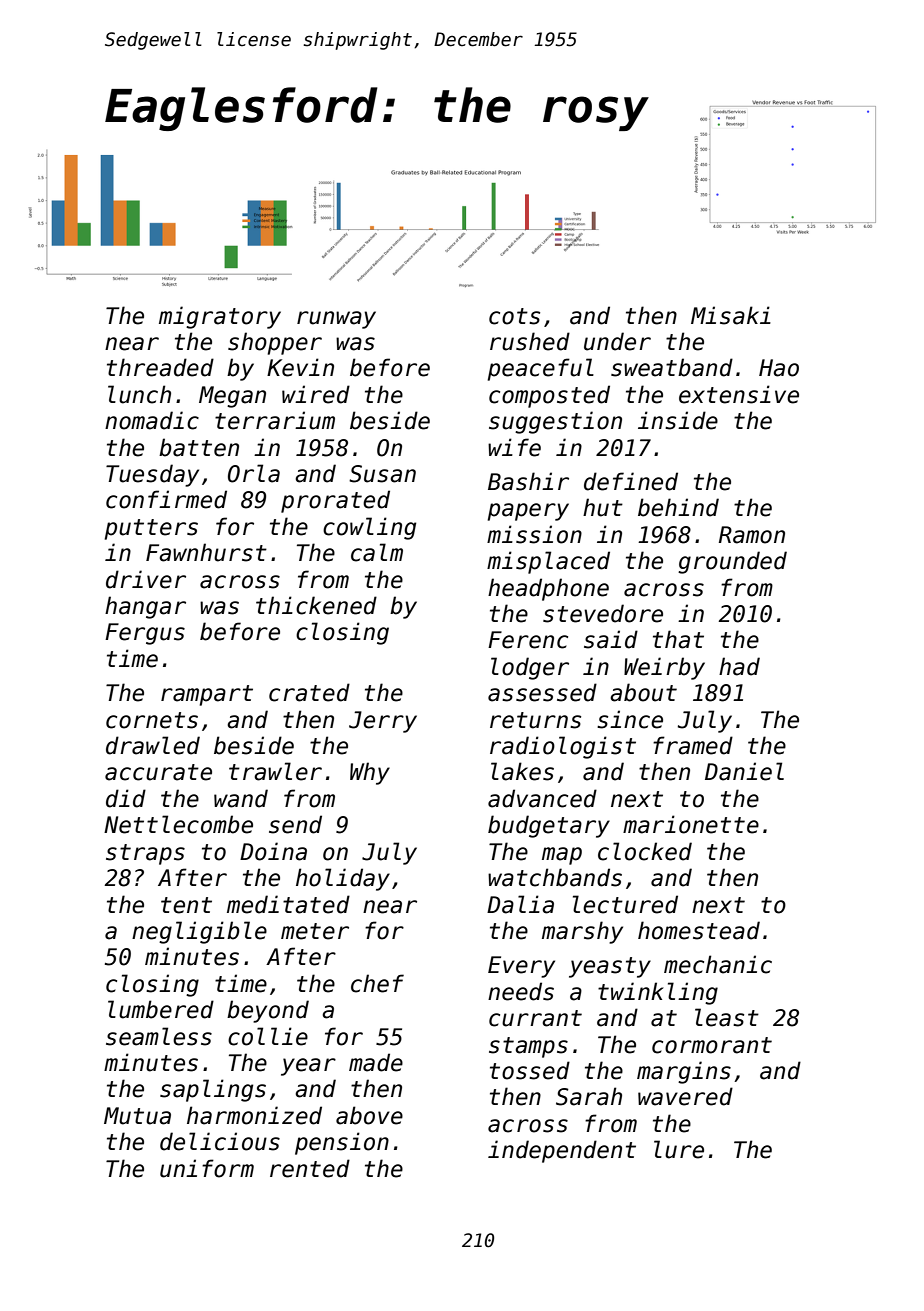 The height and width of the image is (1311, 924). What do you see at coordinates (528, 481) in the image?
I see `Bashir` at bounding box center [528, 481].
